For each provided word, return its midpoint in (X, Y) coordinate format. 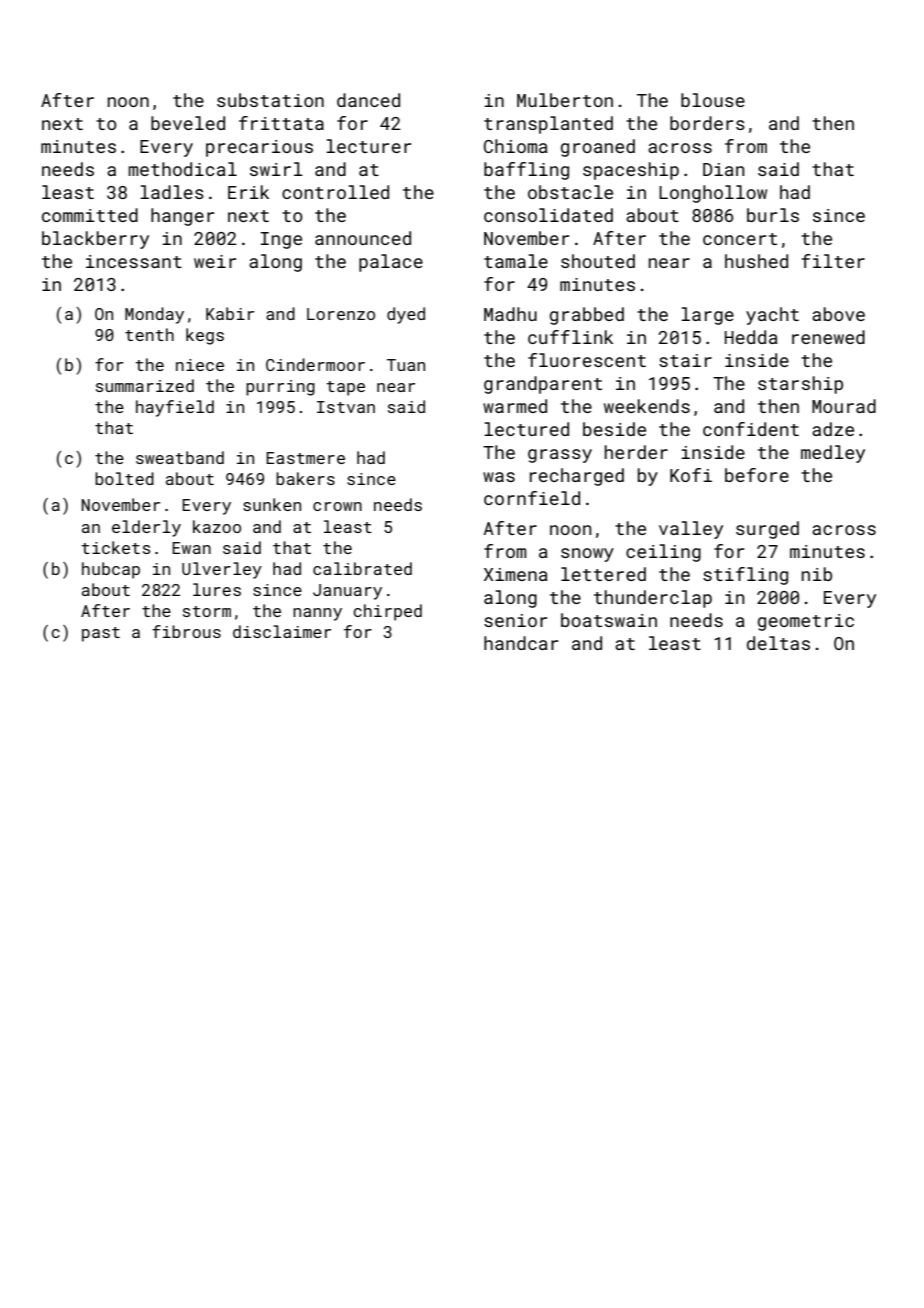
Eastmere (305, 458)
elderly (146, 528)
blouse (713, 100)
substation (270, 100)
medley (833, 454)
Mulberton (565, 100)
